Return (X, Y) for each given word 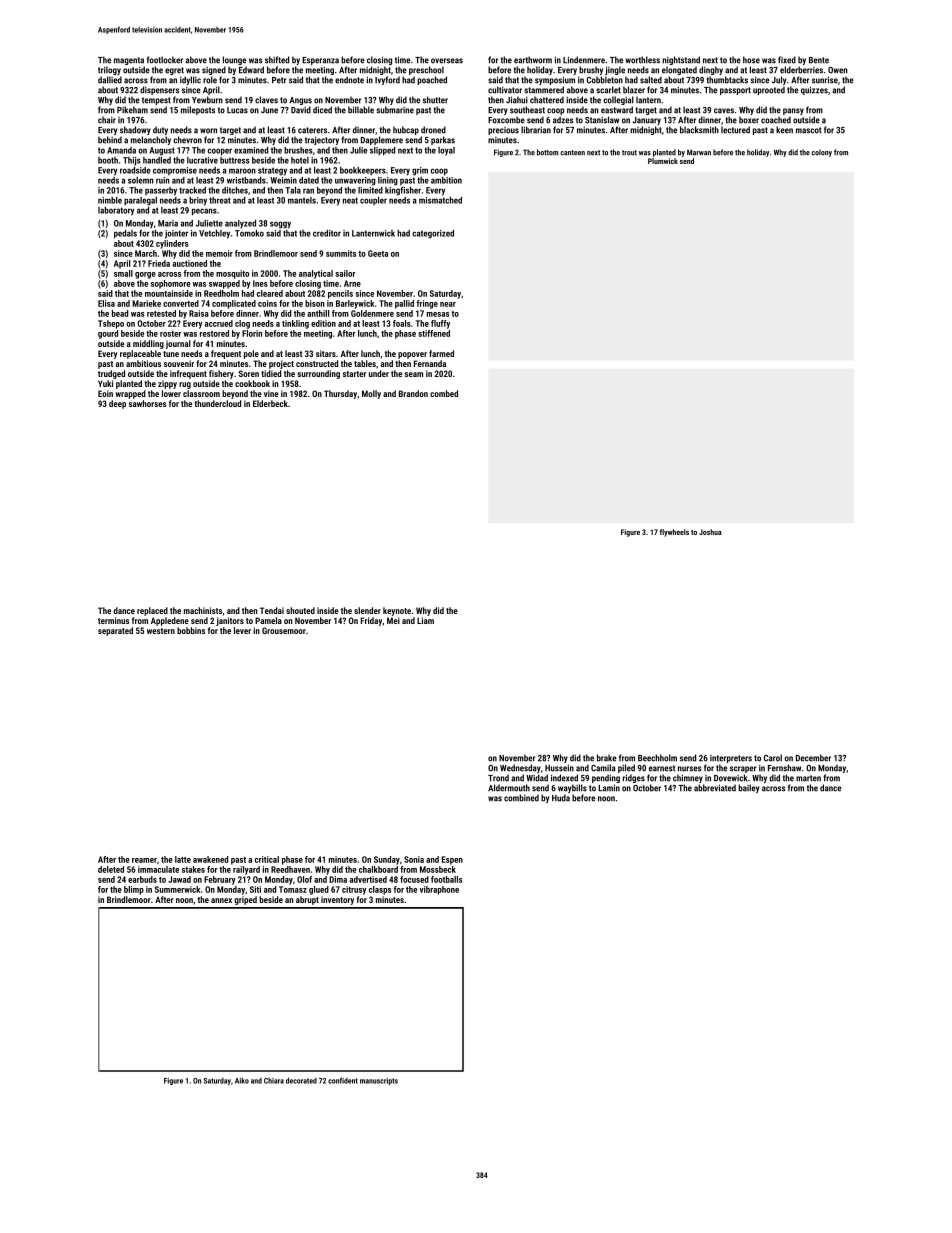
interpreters (731, 759)
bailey (749, 788)
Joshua (710, 532)
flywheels (674, 533)
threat (220, 200)
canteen (572, 153)
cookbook (252, 383)
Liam (425, 620)
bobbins (191, 630)
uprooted (769, 90)
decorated (301, 1080)
